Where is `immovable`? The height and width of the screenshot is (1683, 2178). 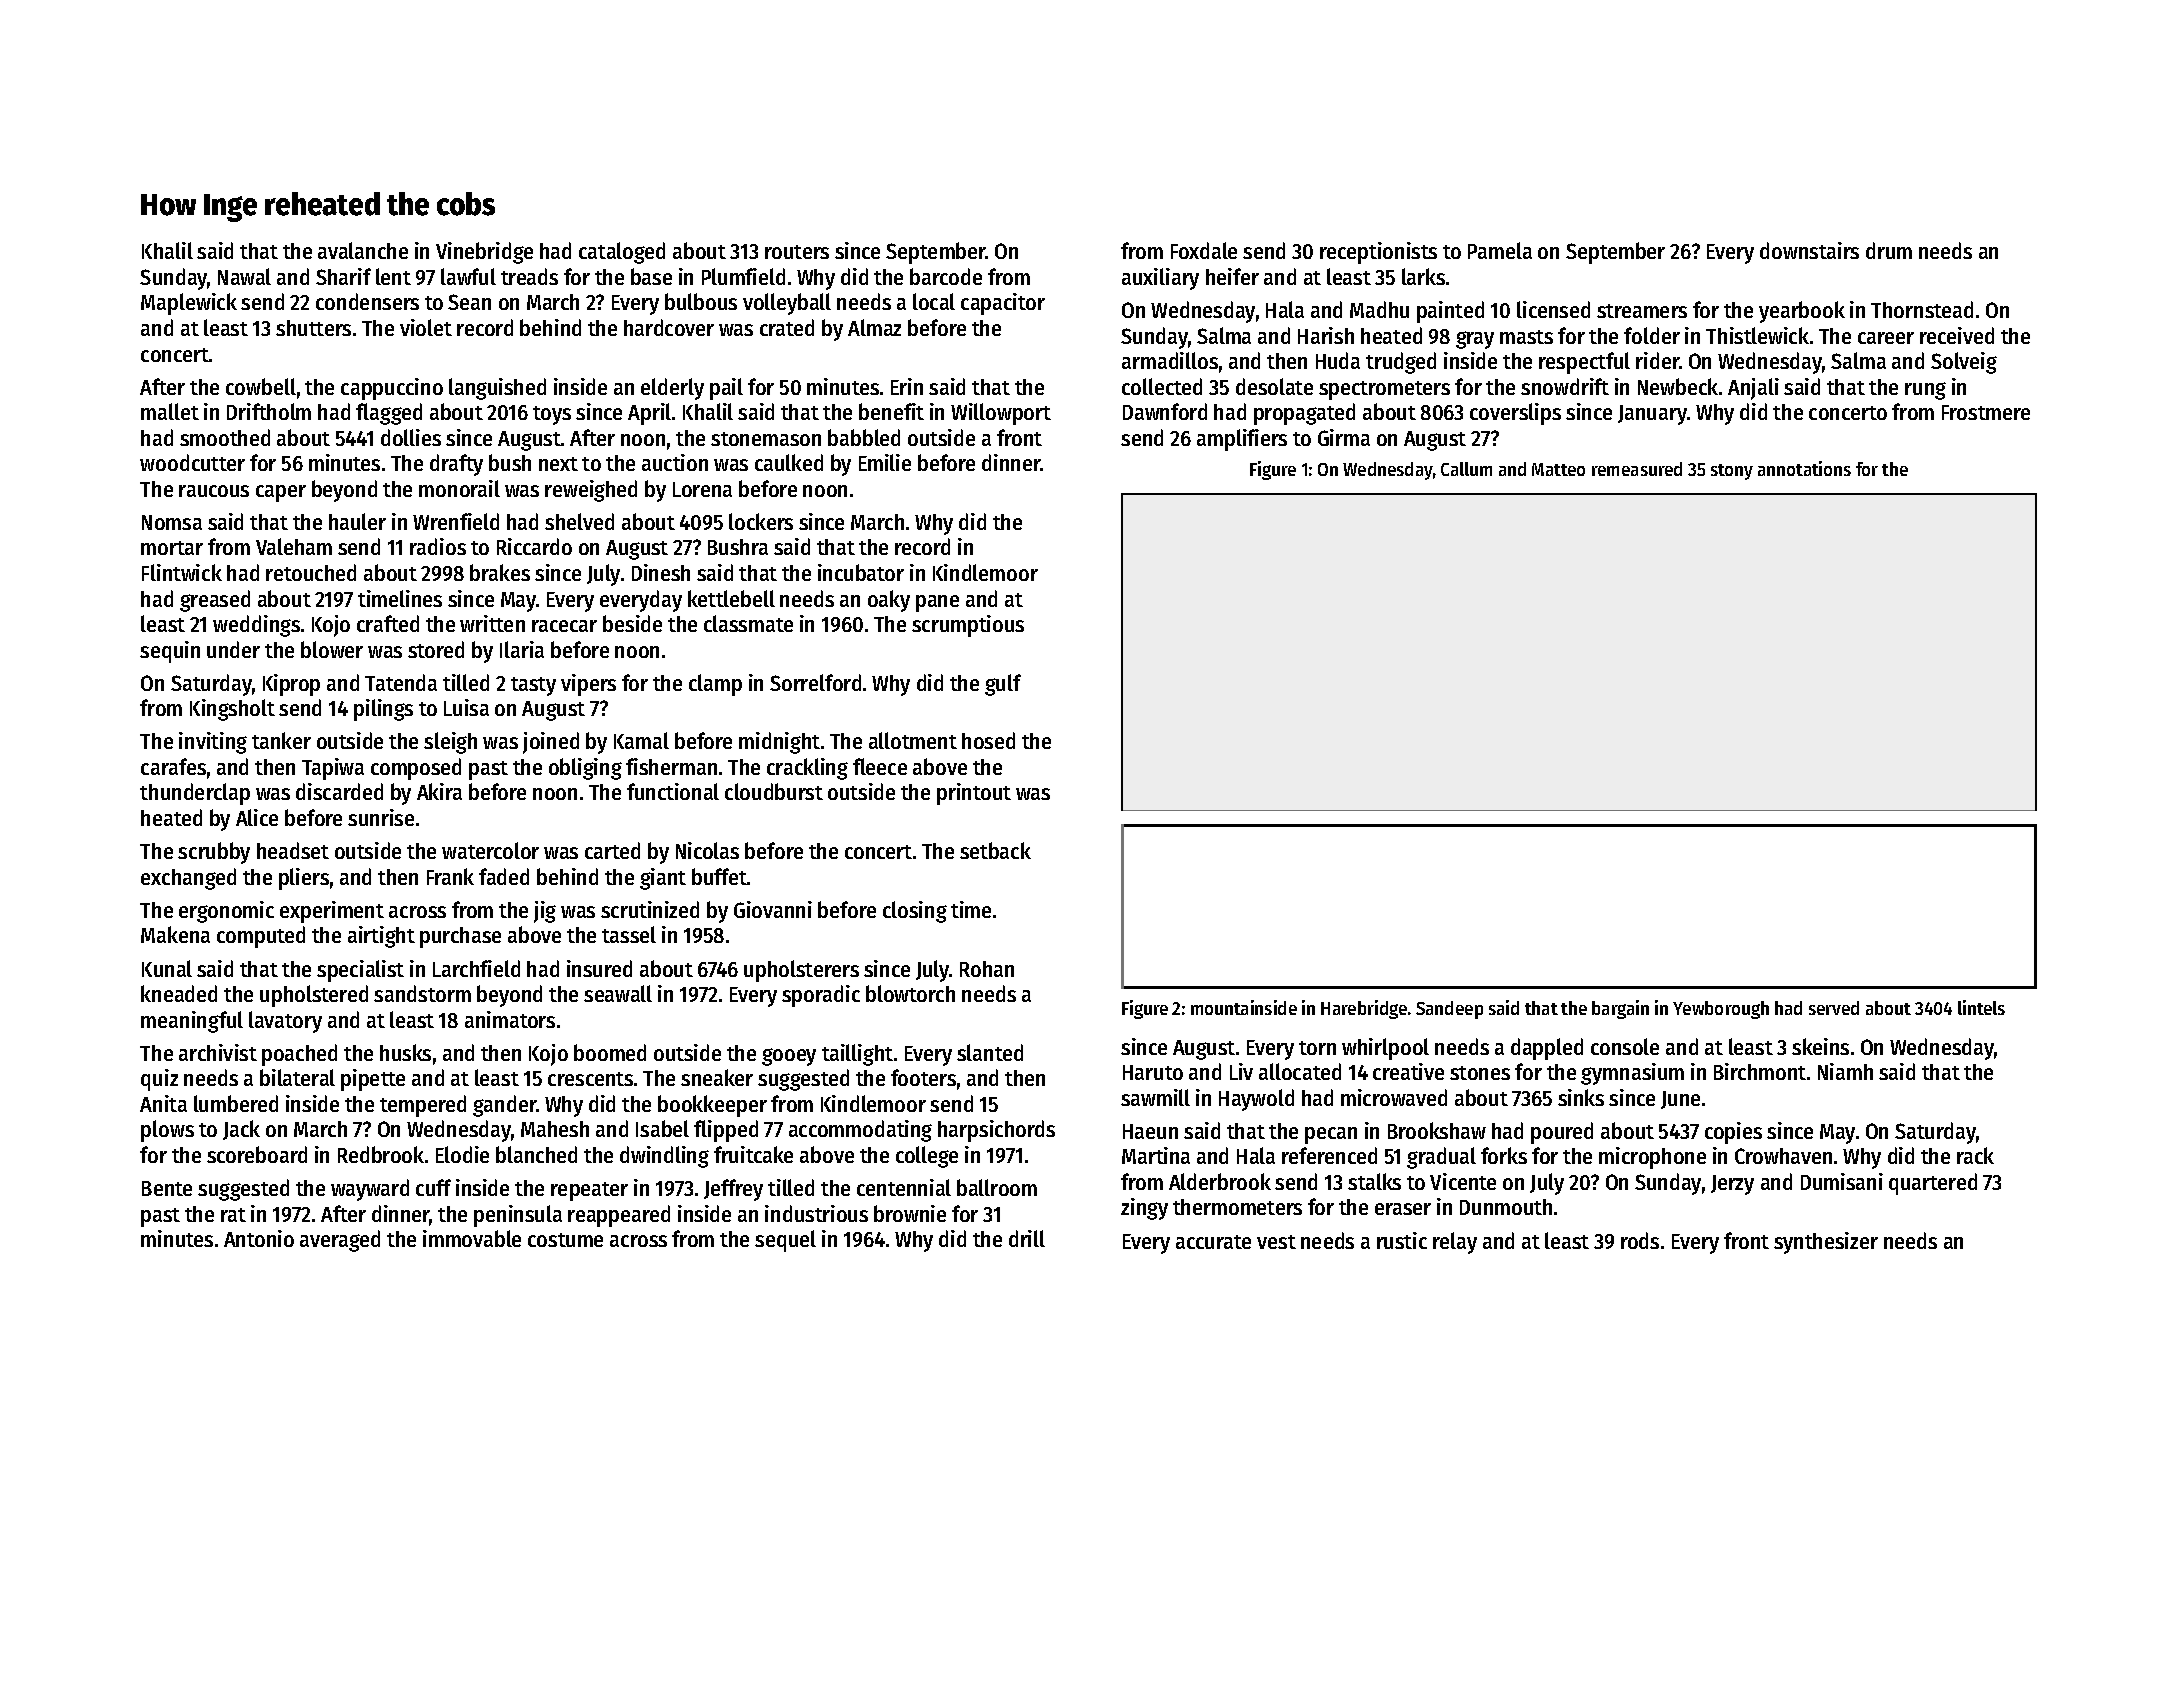
immovable is located at coordinates (472, 1238).
